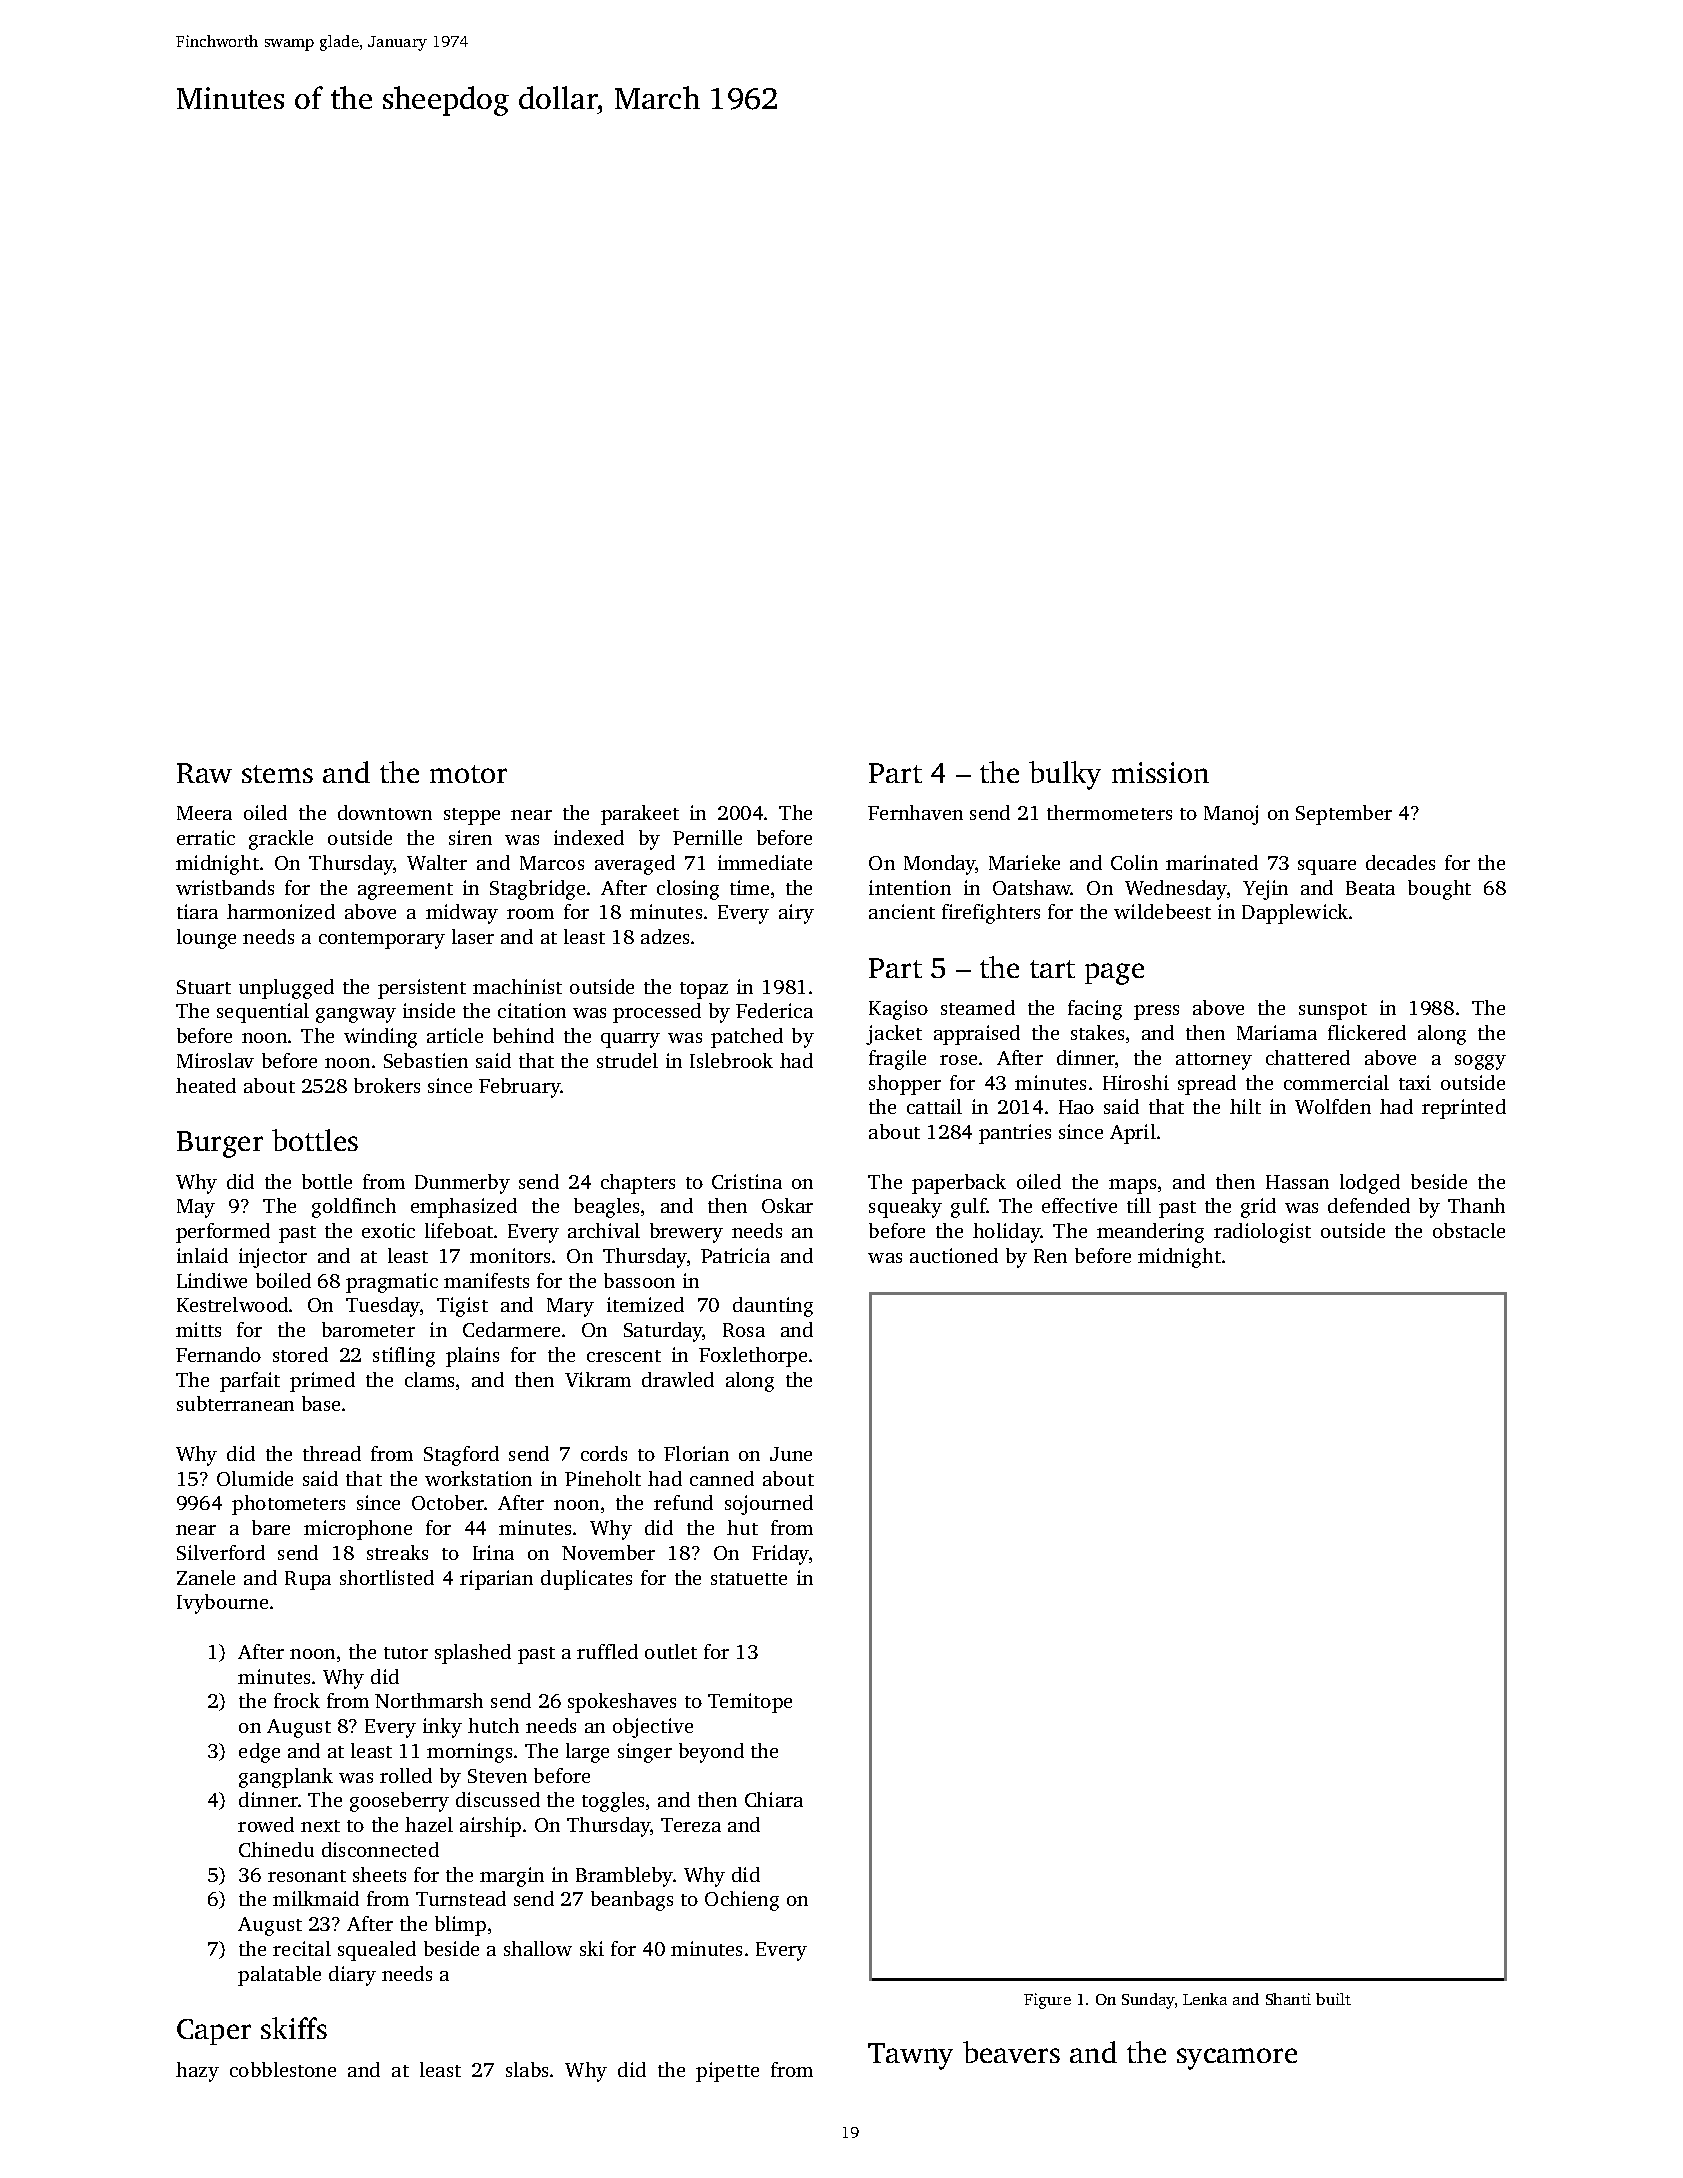 The height and width of the screenshot is (2178, 1683). Describe the element at coordinates (1370, 1184) in the screenshot. I see `lodged` at that location.
